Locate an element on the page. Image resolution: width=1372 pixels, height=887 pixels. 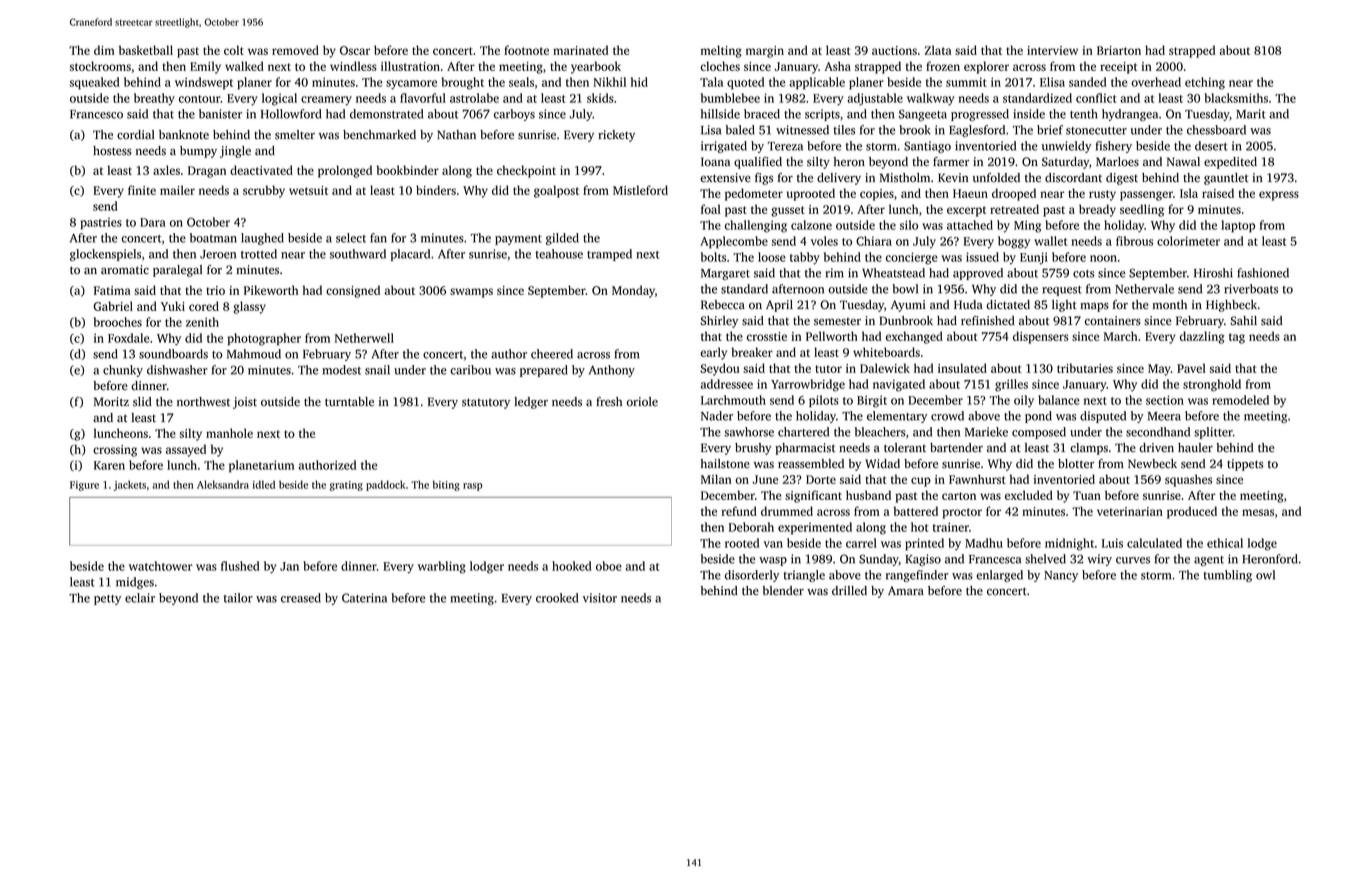
Dorte is located at coordinates (821, 479).
